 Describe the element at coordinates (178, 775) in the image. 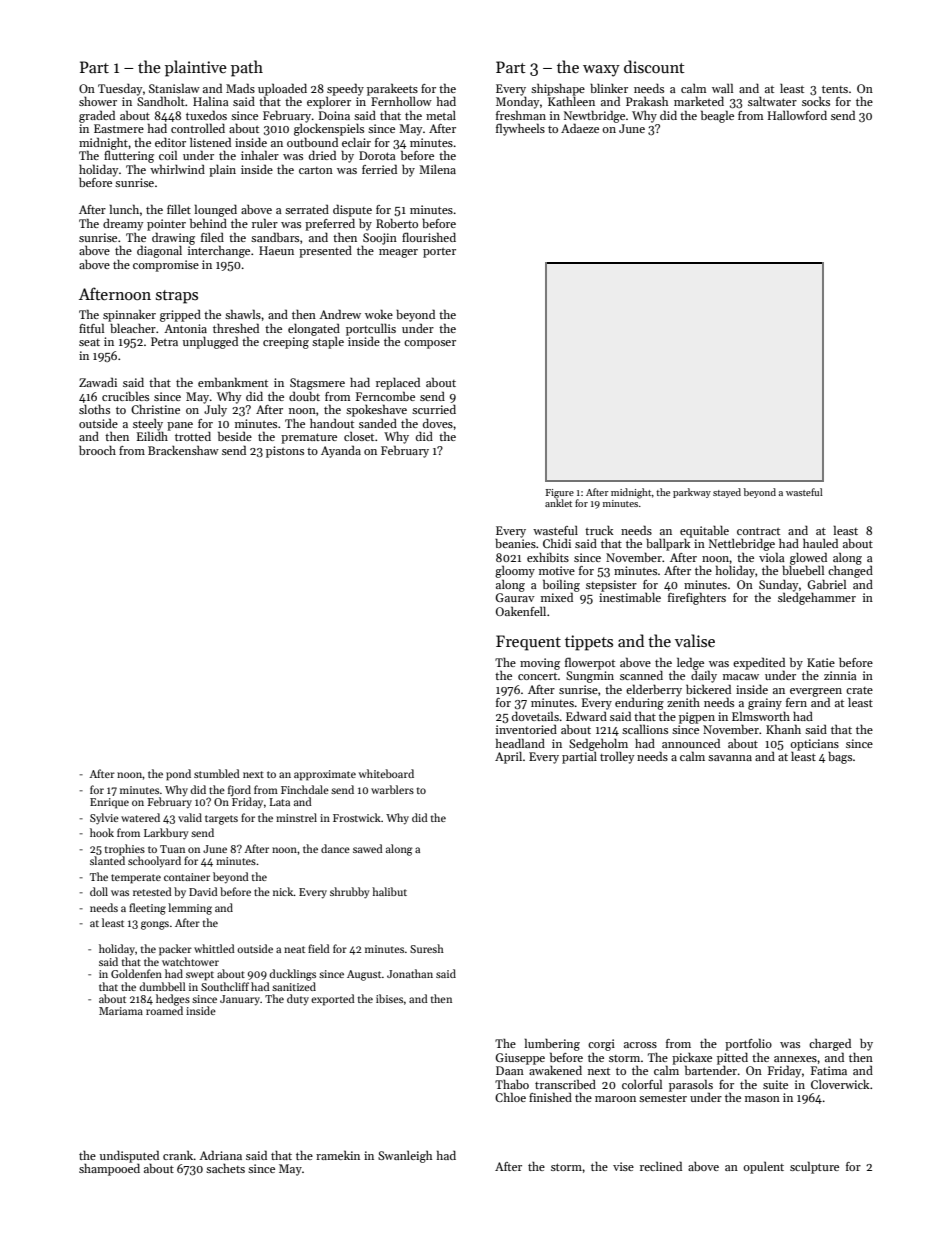

I see `pond` at that location.
